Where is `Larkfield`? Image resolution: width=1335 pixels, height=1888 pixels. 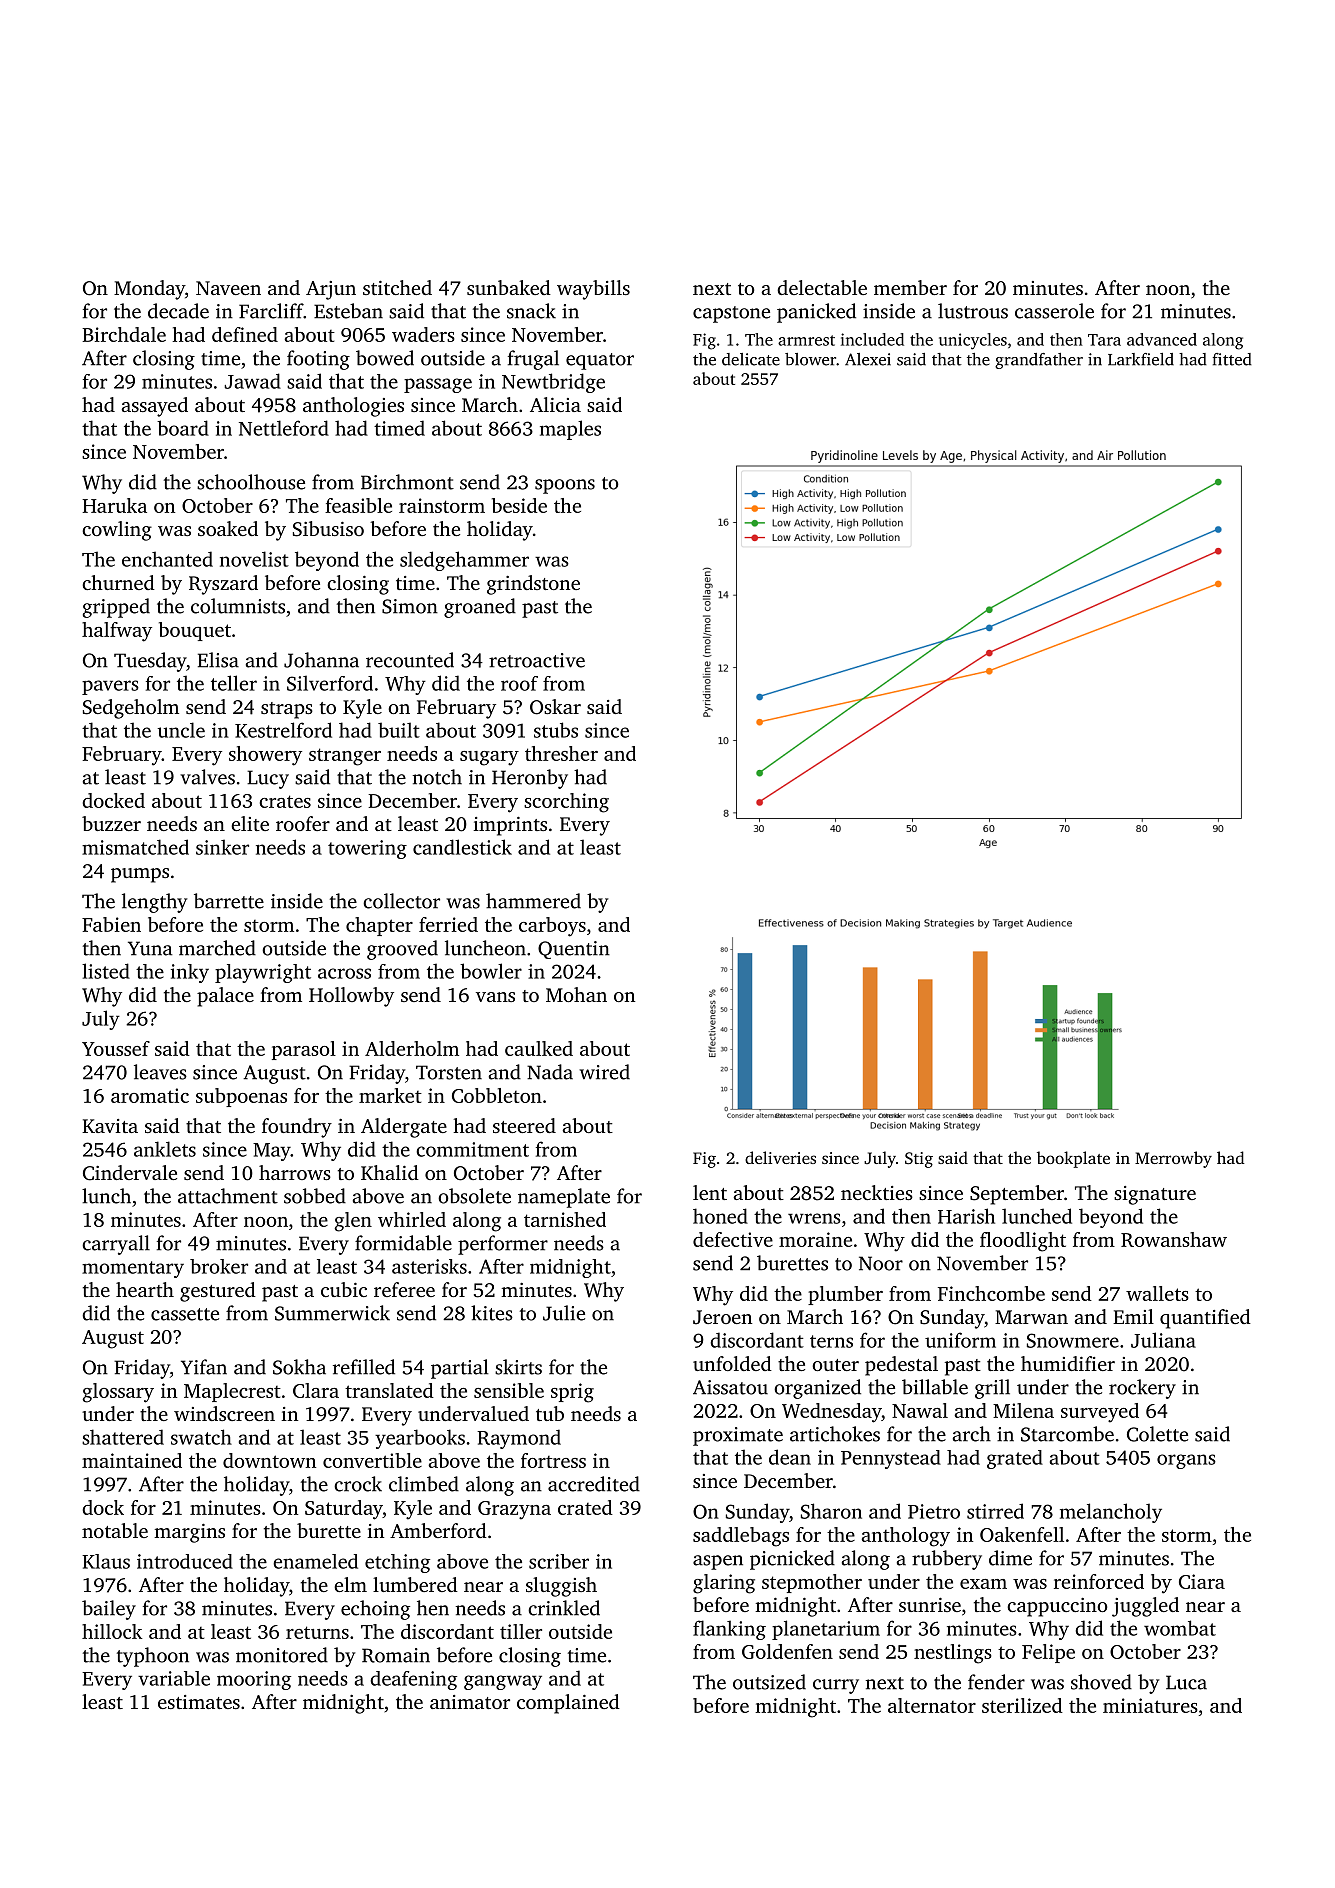
Larkfield is located at coordinates (1141, 359).
